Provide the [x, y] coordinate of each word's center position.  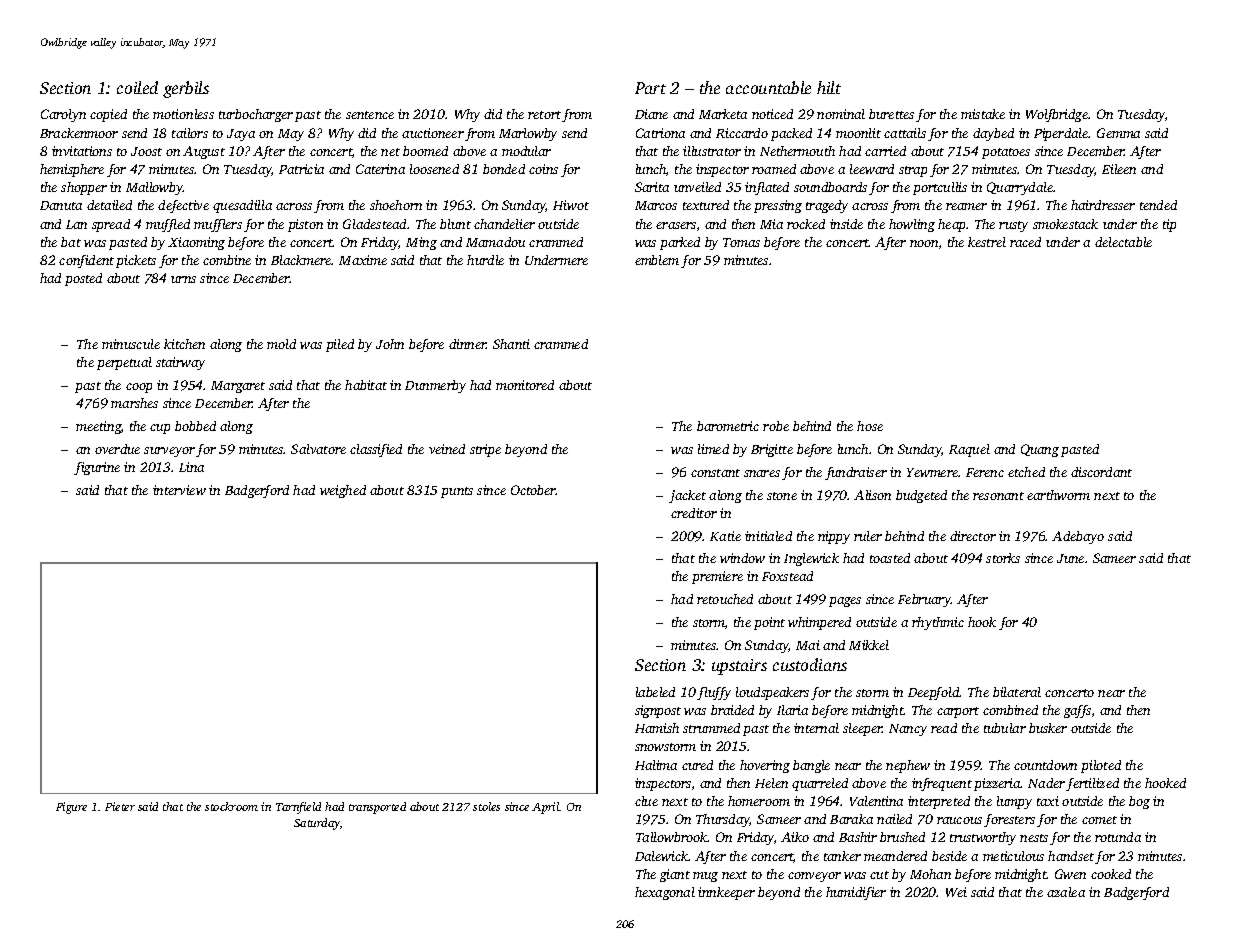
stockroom [231, 806]
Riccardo [742, 133]
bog [1139, 802]
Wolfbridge [1057, 115]
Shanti [511, 344]
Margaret [238, 387]
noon [924, 243]
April [545, 808]
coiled [137, 87]
